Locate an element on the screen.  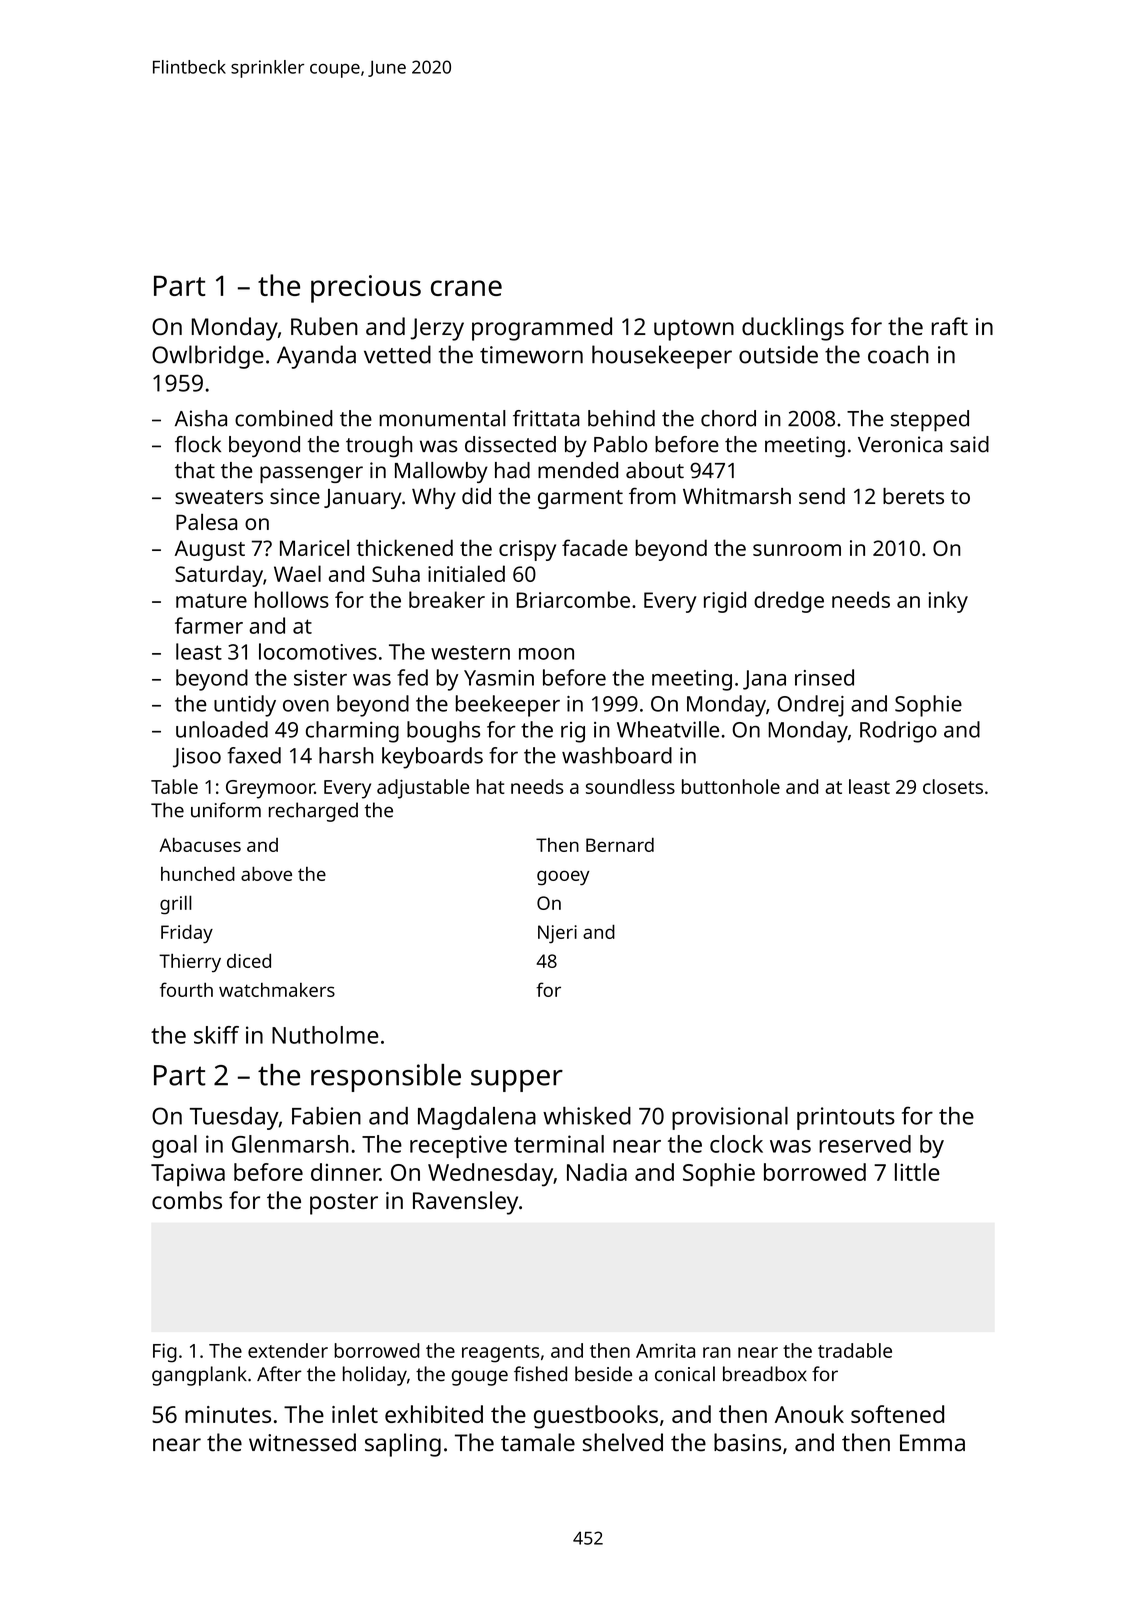
uptown is located at coordinates (694, 330).
